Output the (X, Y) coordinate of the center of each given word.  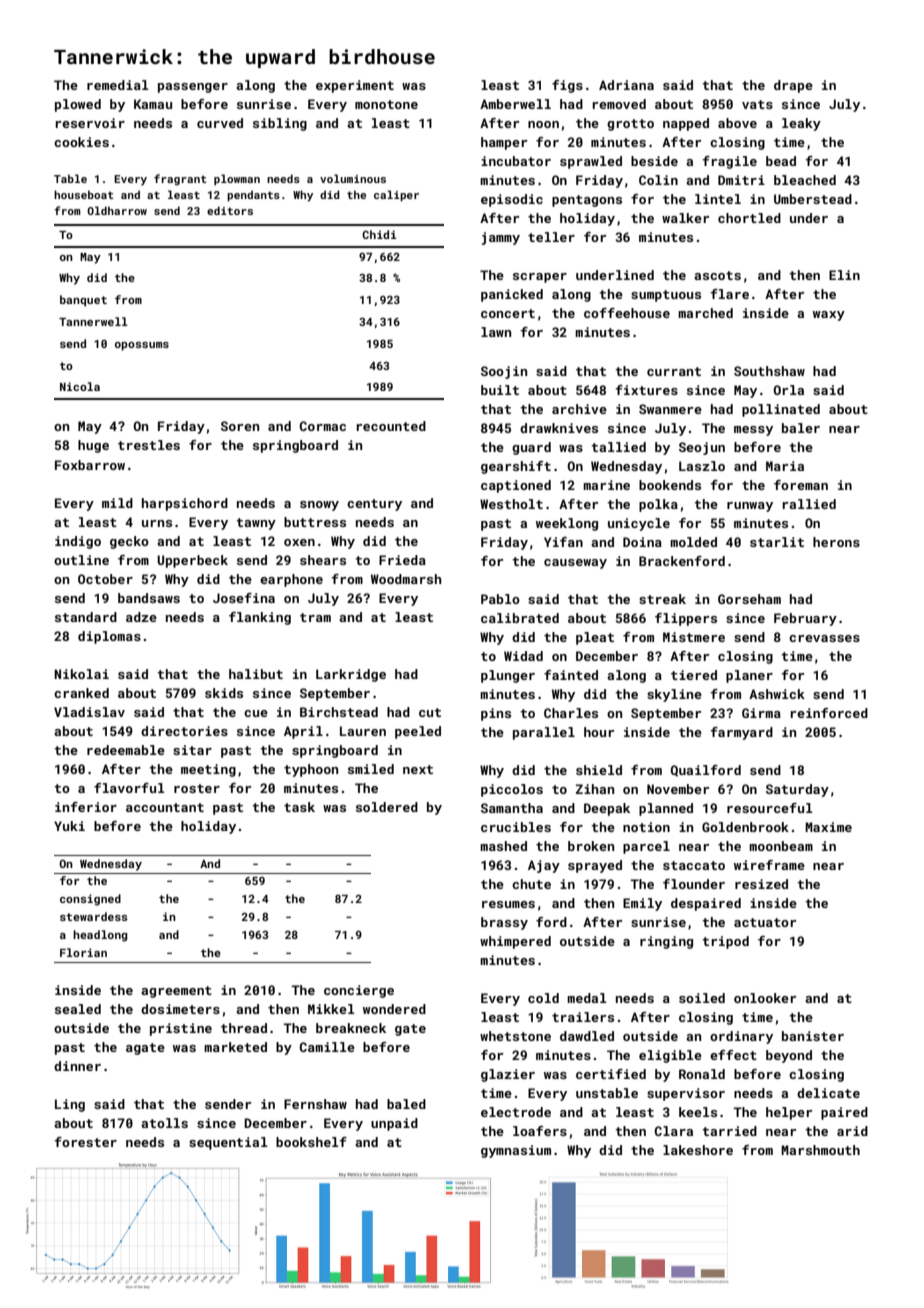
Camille (327, 1047)
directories (184, 731)
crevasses (824, 638)
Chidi (379, 234)
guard (531, 448)
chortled (749, 218)
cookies (81, 142)
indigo (78, 542)
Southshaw (769, 371)
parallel (544, 733)
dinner (77, 1066)
